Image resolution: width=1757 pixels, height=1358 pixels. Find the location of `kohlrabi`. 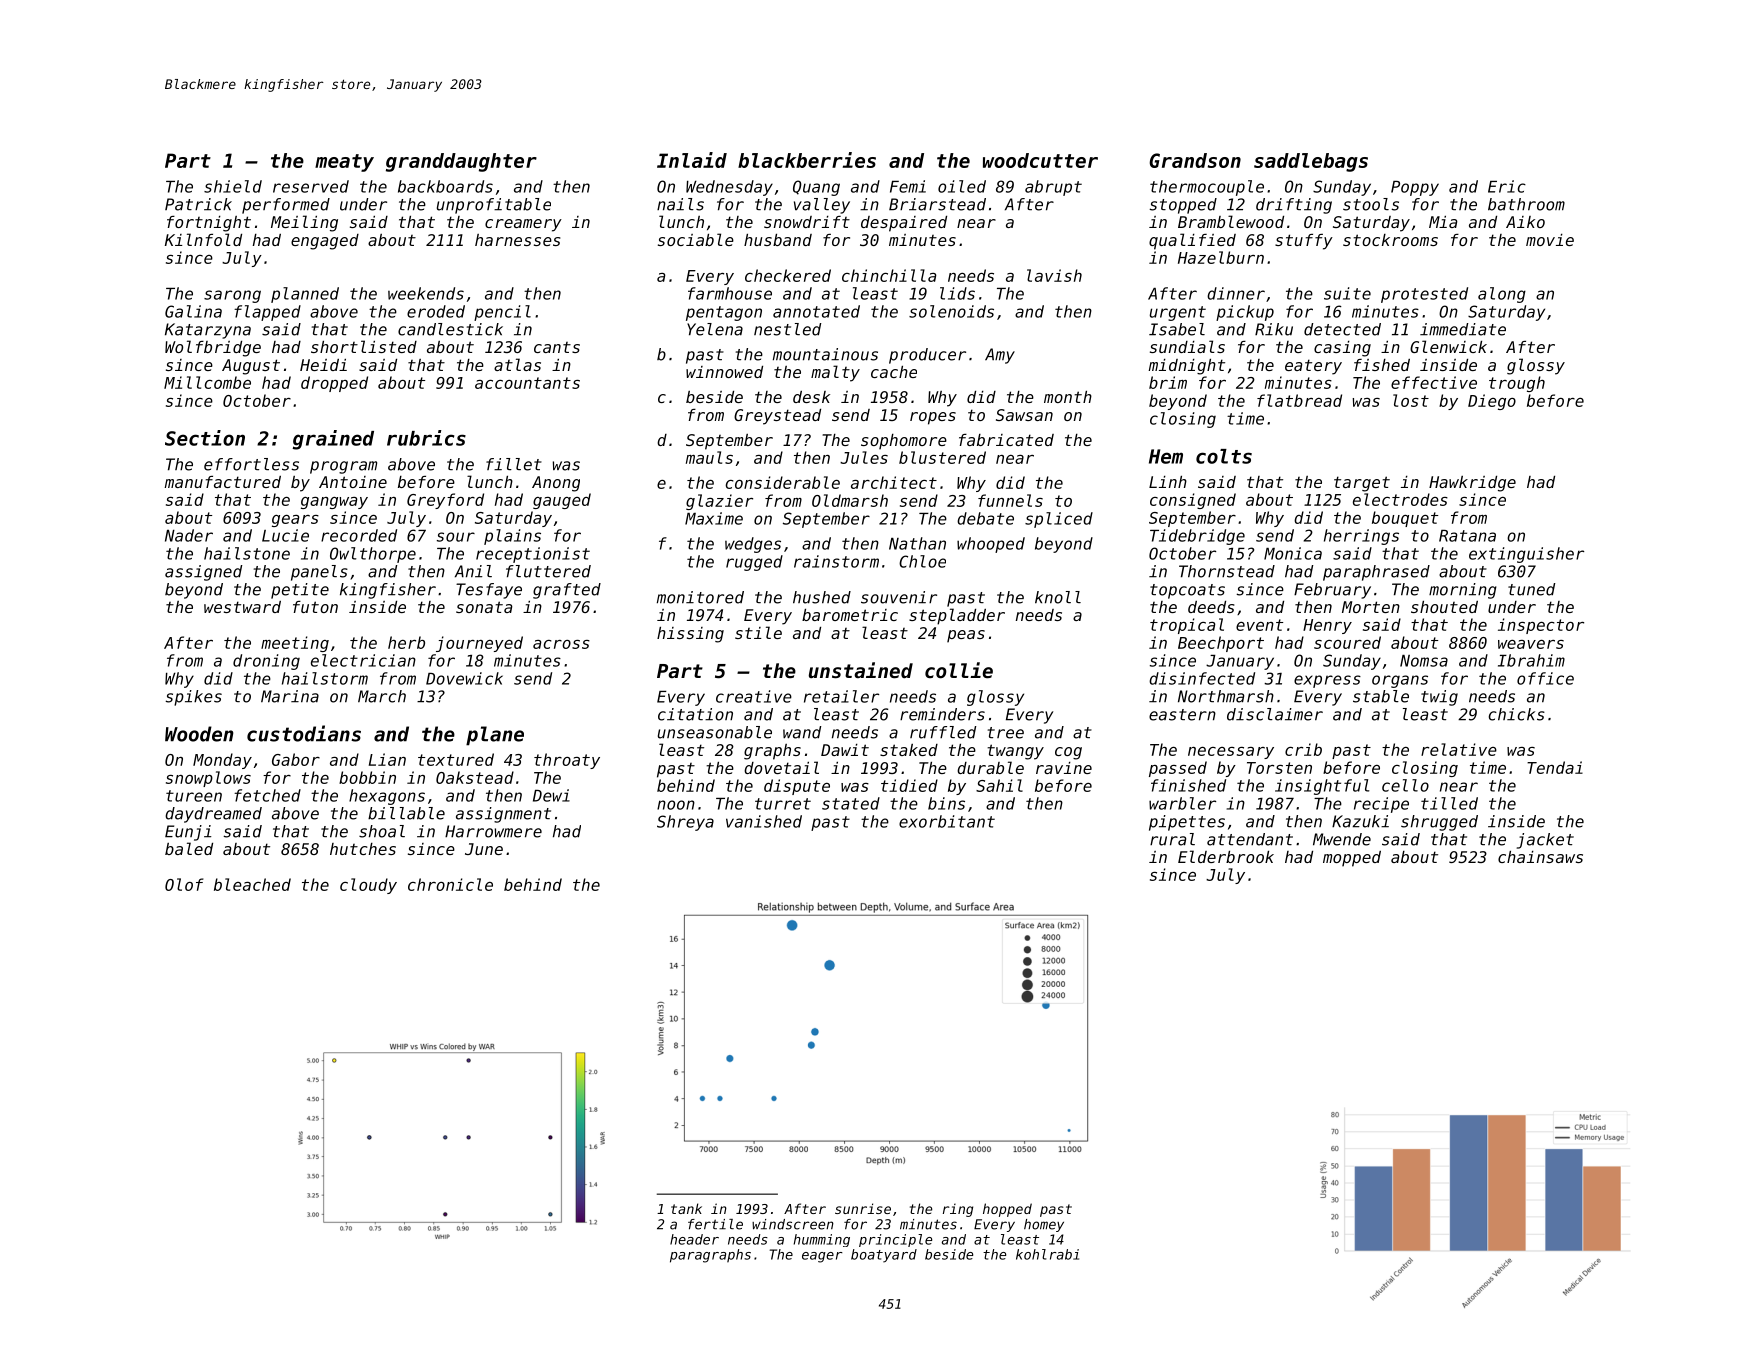

kohlrabi is located at coordinates (1047, 1254).
